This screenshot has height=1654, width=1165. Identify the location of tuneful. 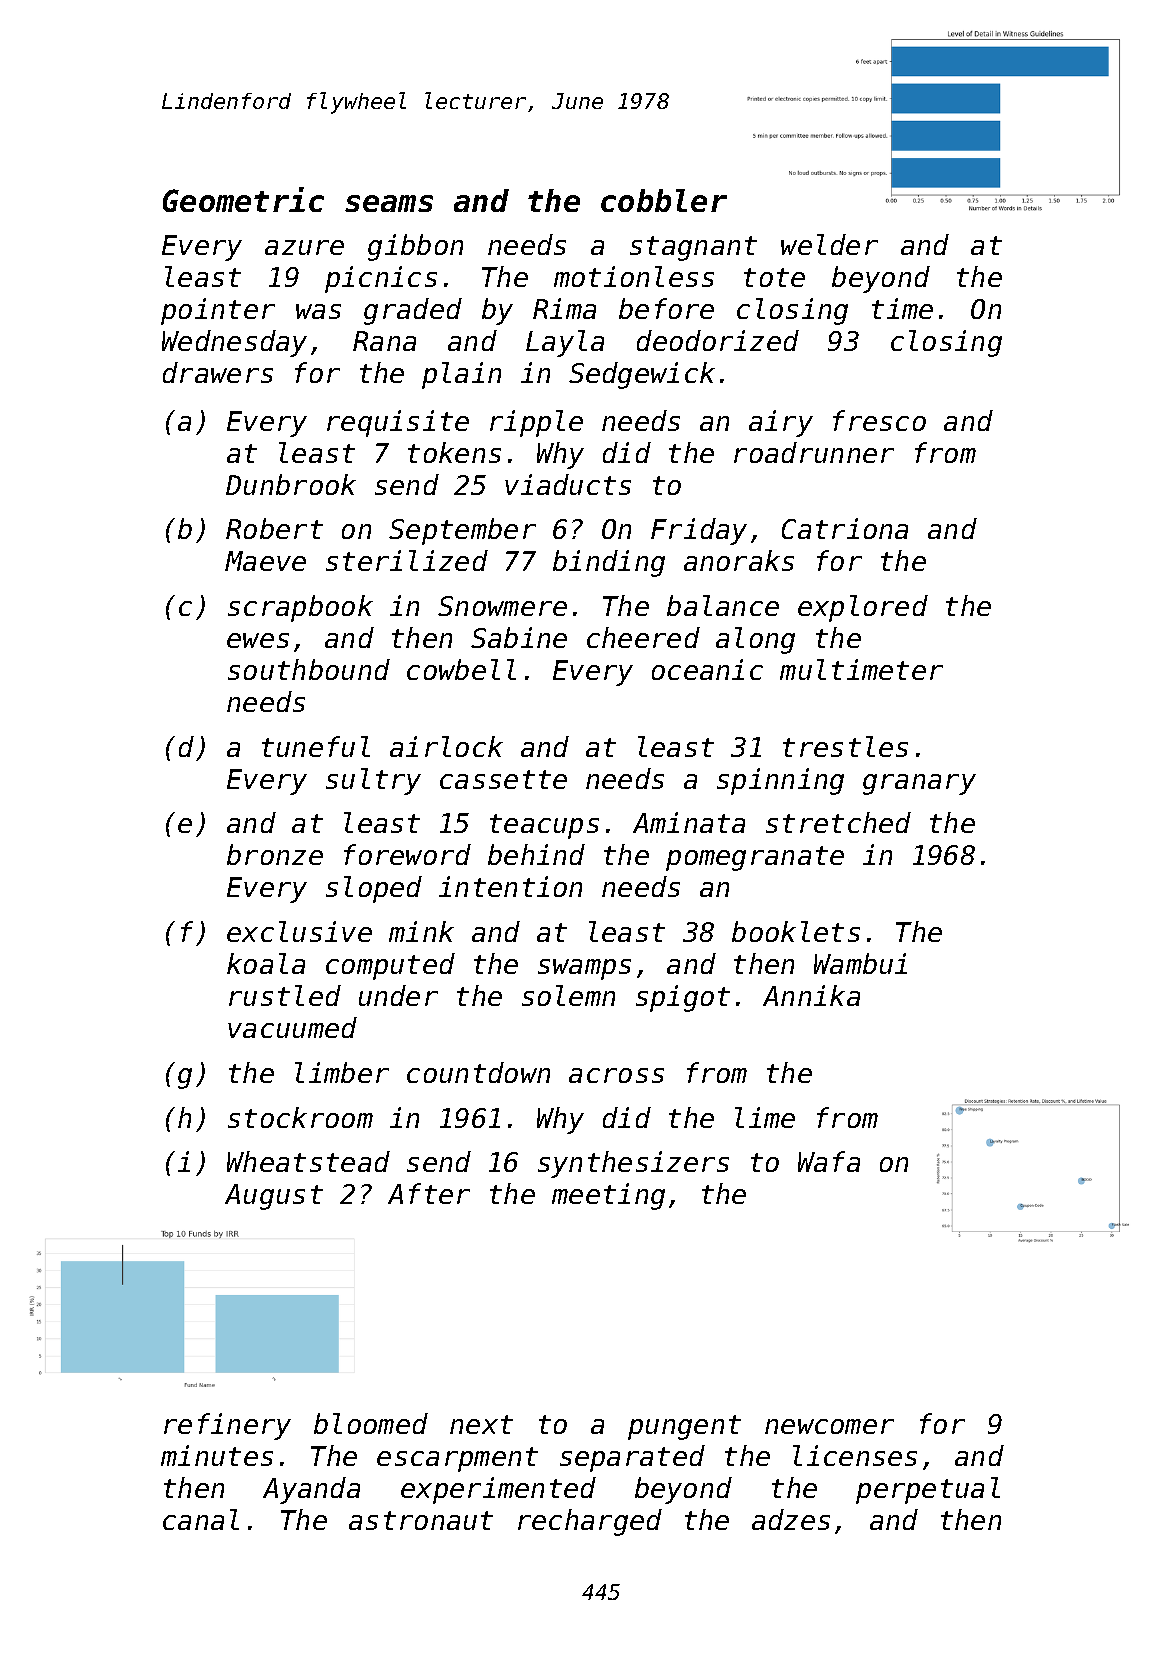
(316, 746).
